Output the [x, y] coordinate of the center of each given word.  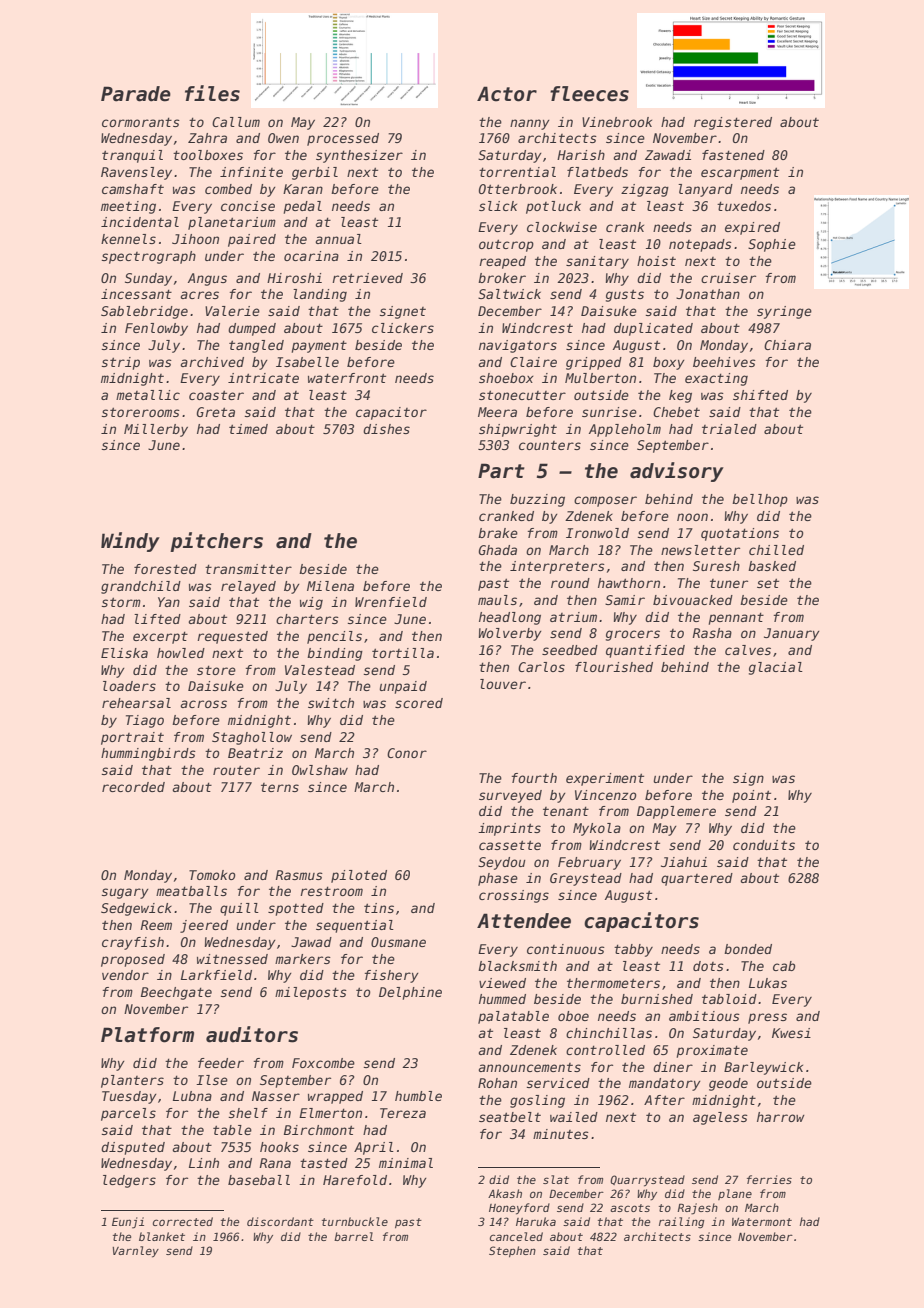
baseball [259, 1180]
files [212, 93]
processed [343, 139]
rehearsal [136, 703]
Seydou [502, 863]
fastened [733, 155]
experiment [605, 779]
